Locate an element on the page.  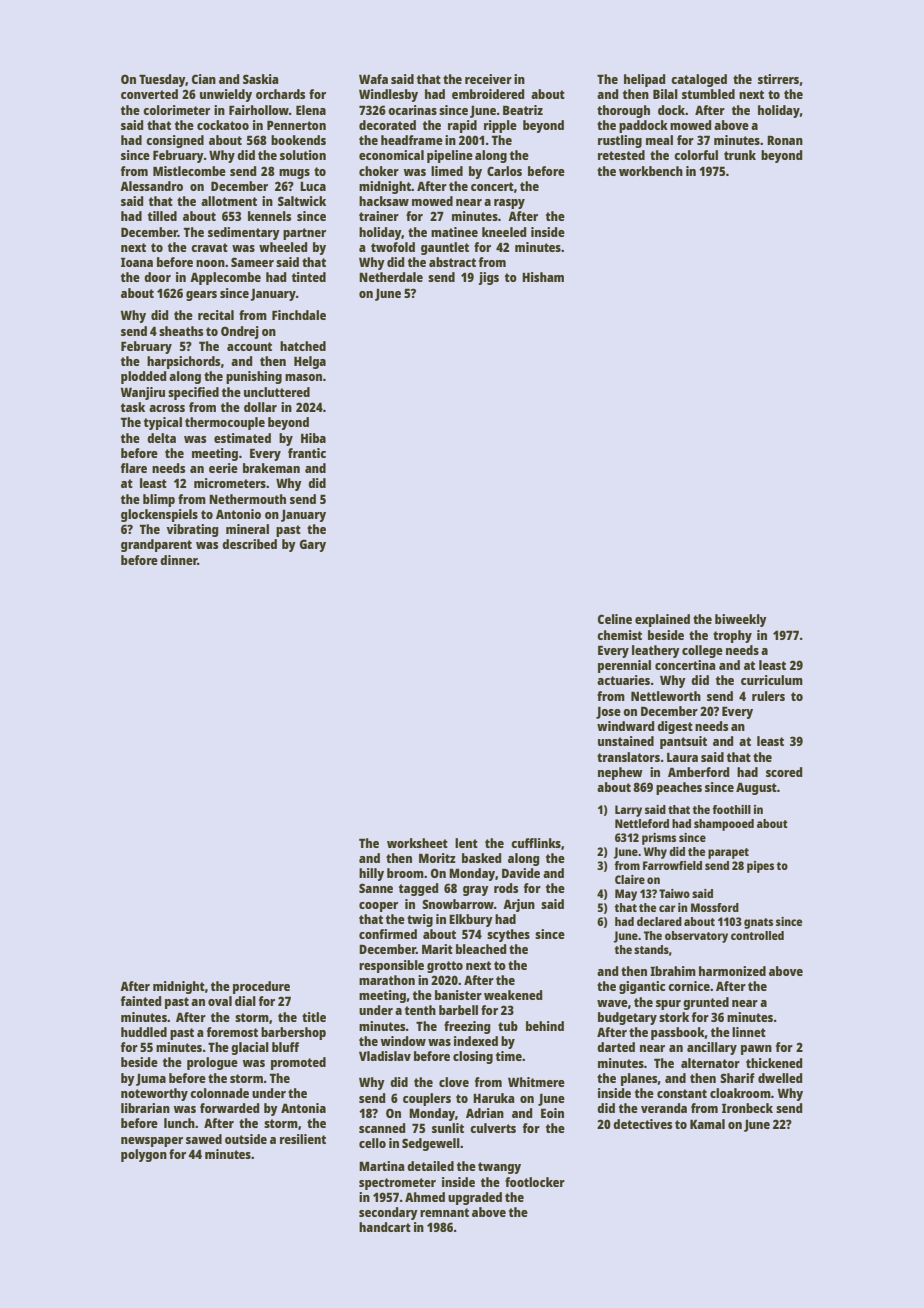
Kamal is located at coordinates (707, 1124).
